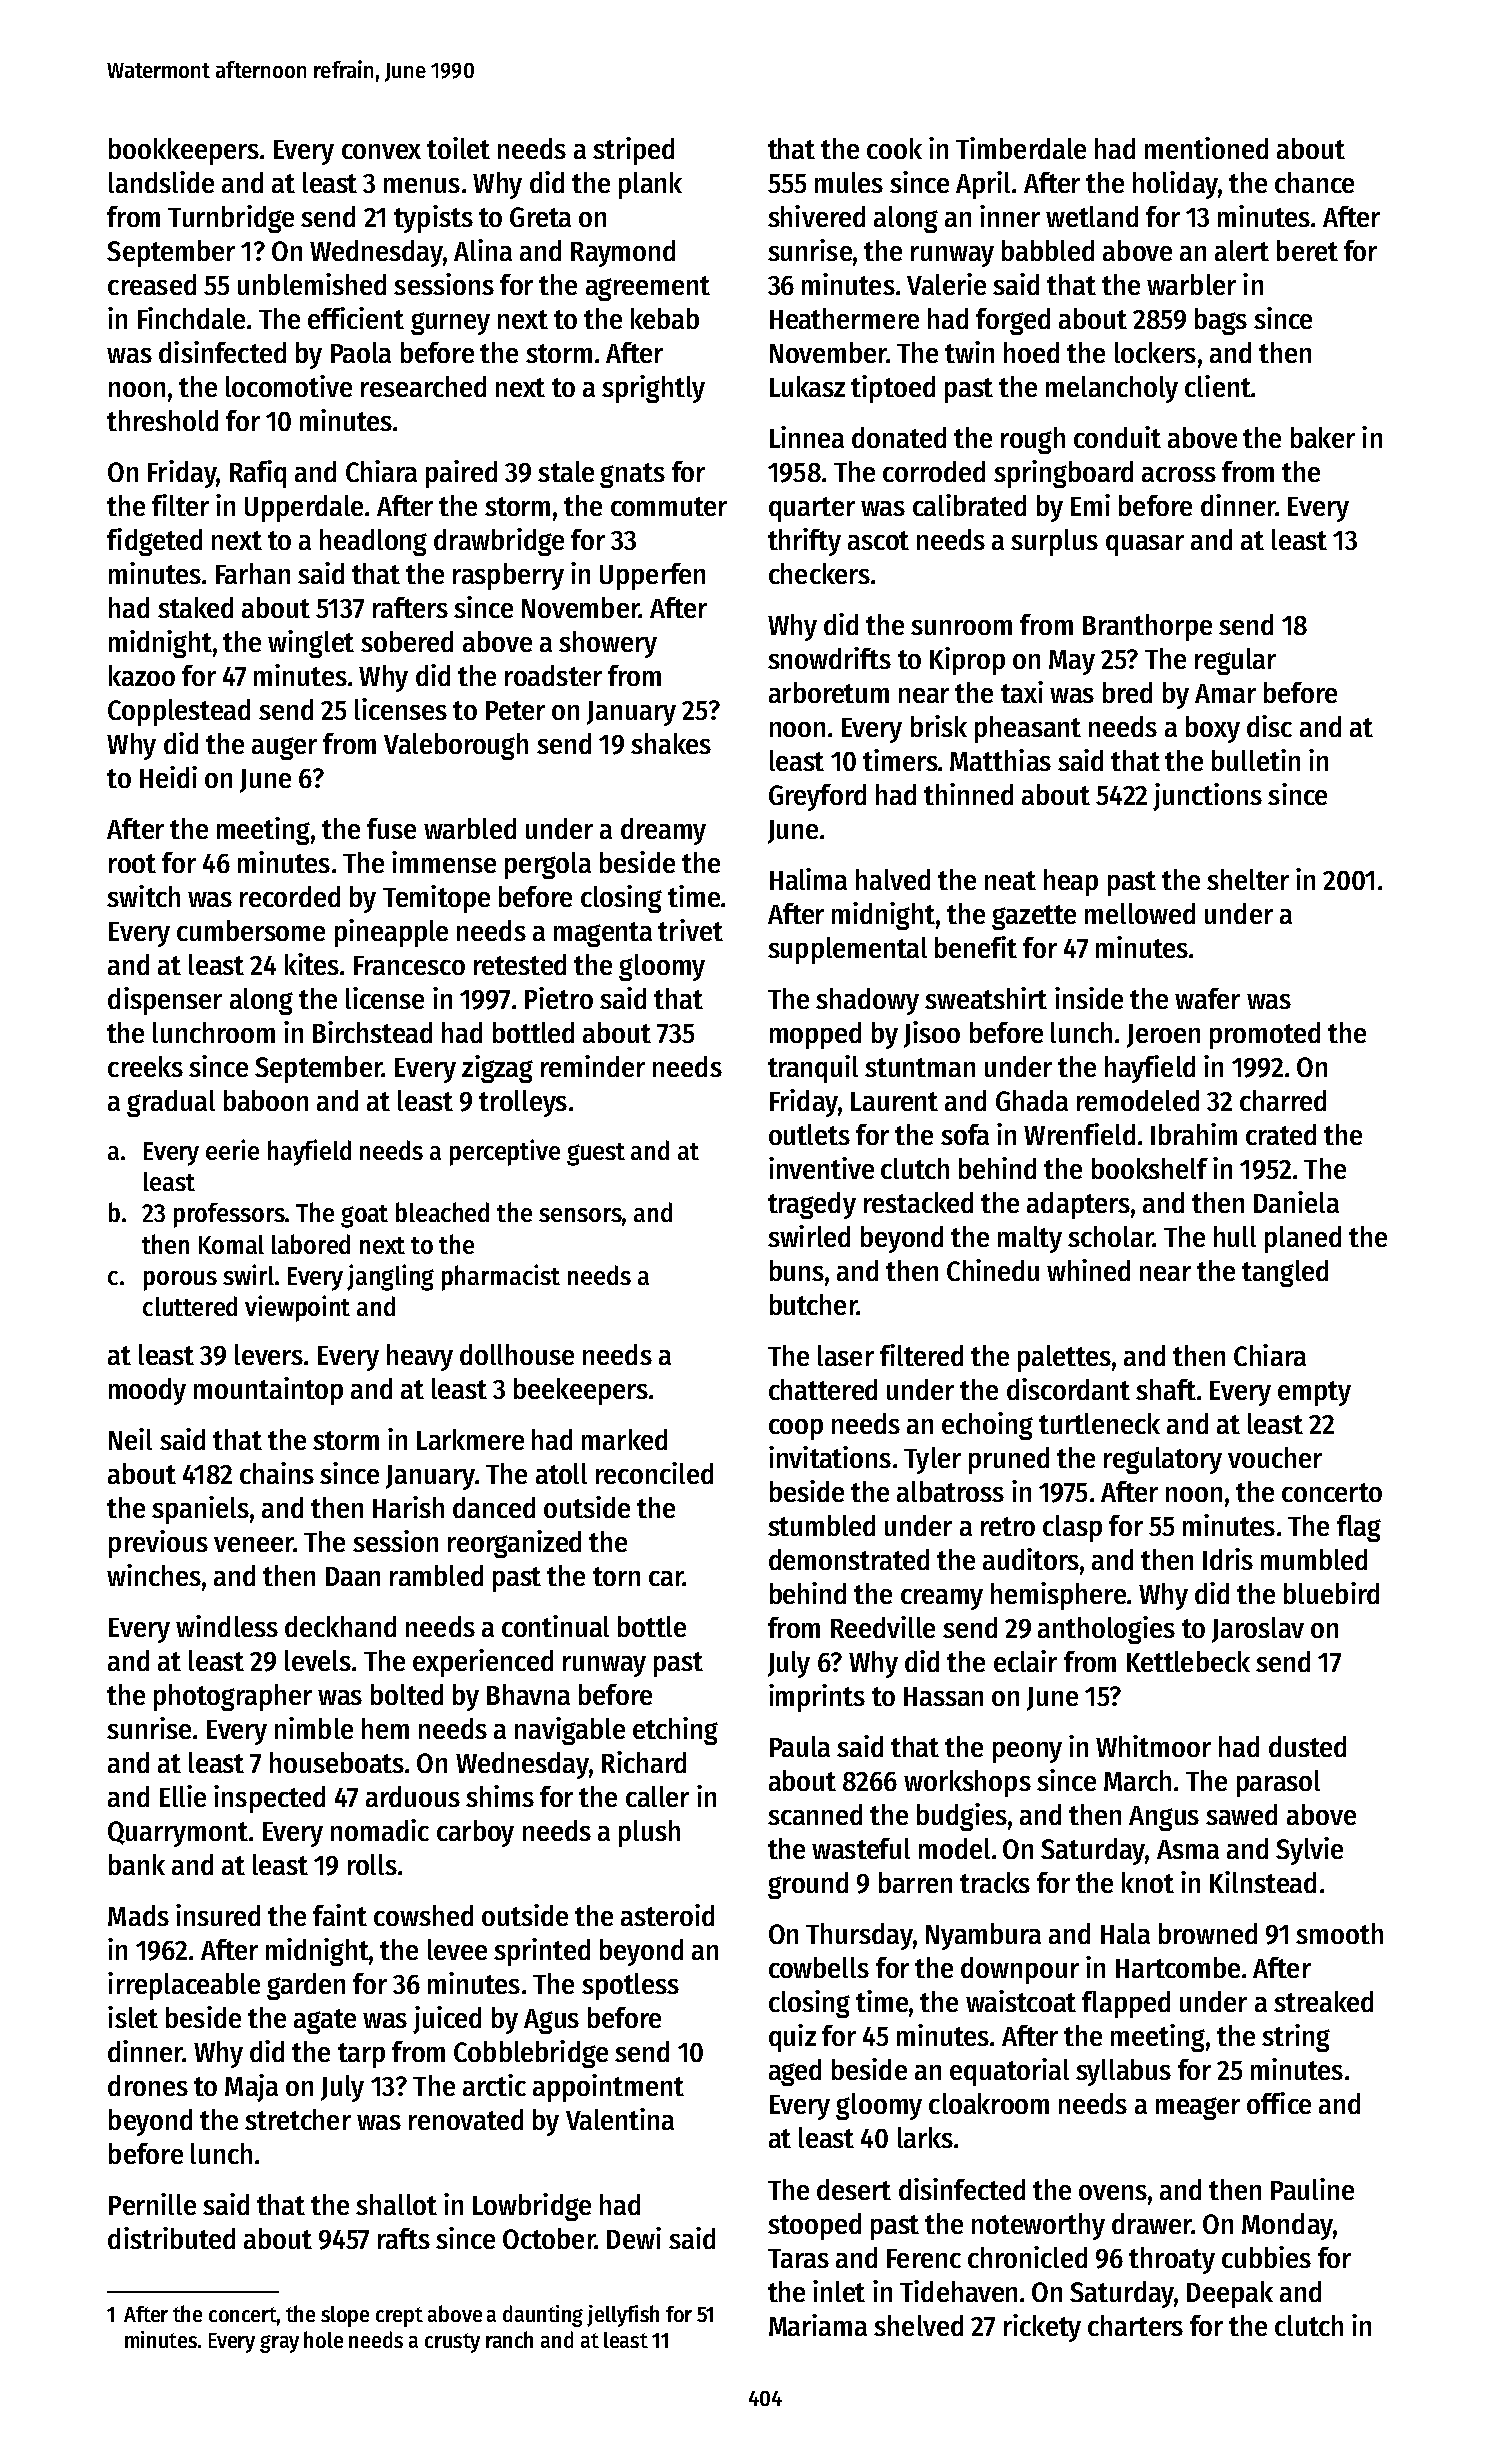  Describe the element at coordinates (962, 1817) in the image. I see `budgies` at that location.
